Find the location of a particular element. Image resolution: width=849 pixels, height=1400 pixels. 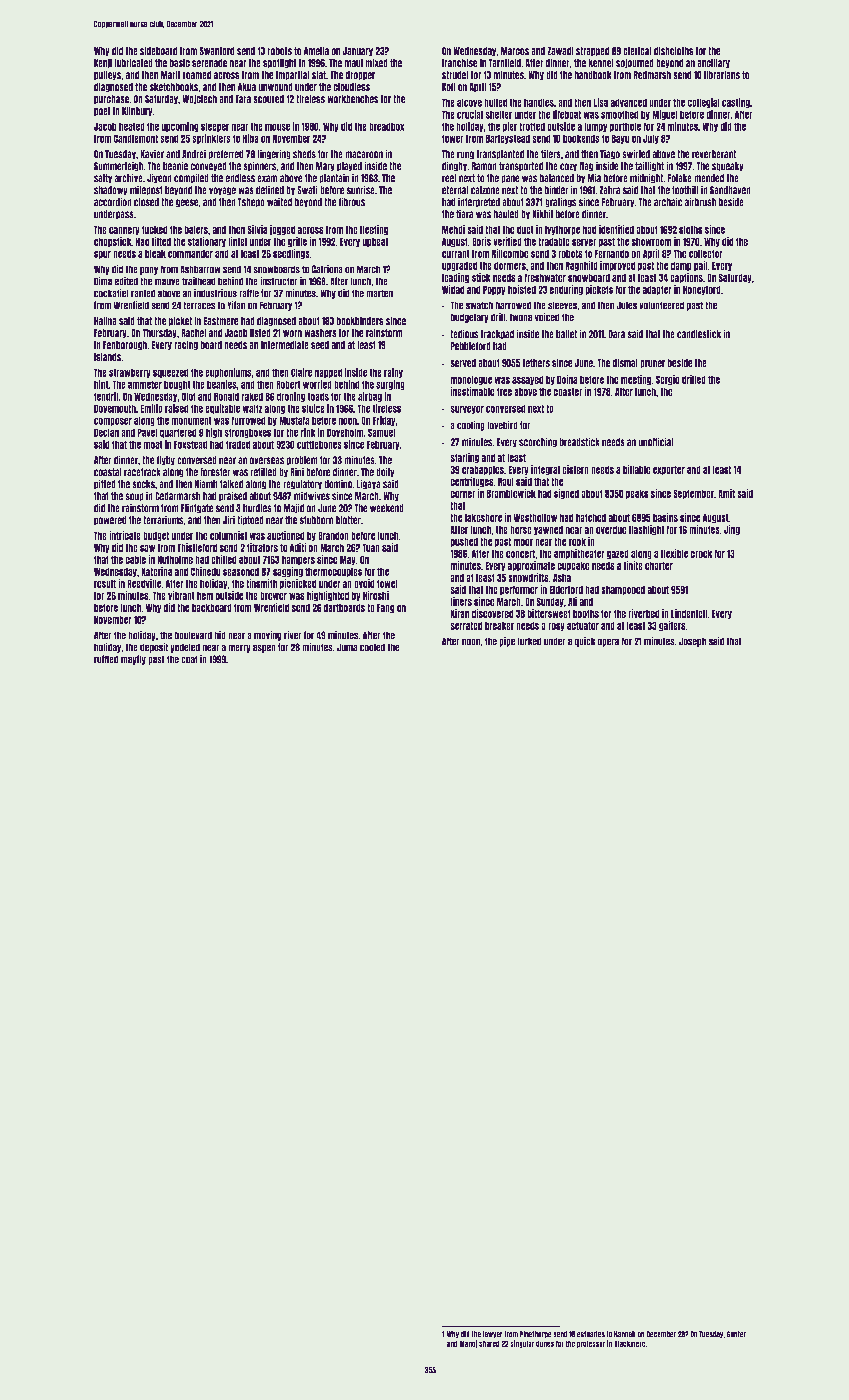

Kenji is located at coordinates (103, 63).
